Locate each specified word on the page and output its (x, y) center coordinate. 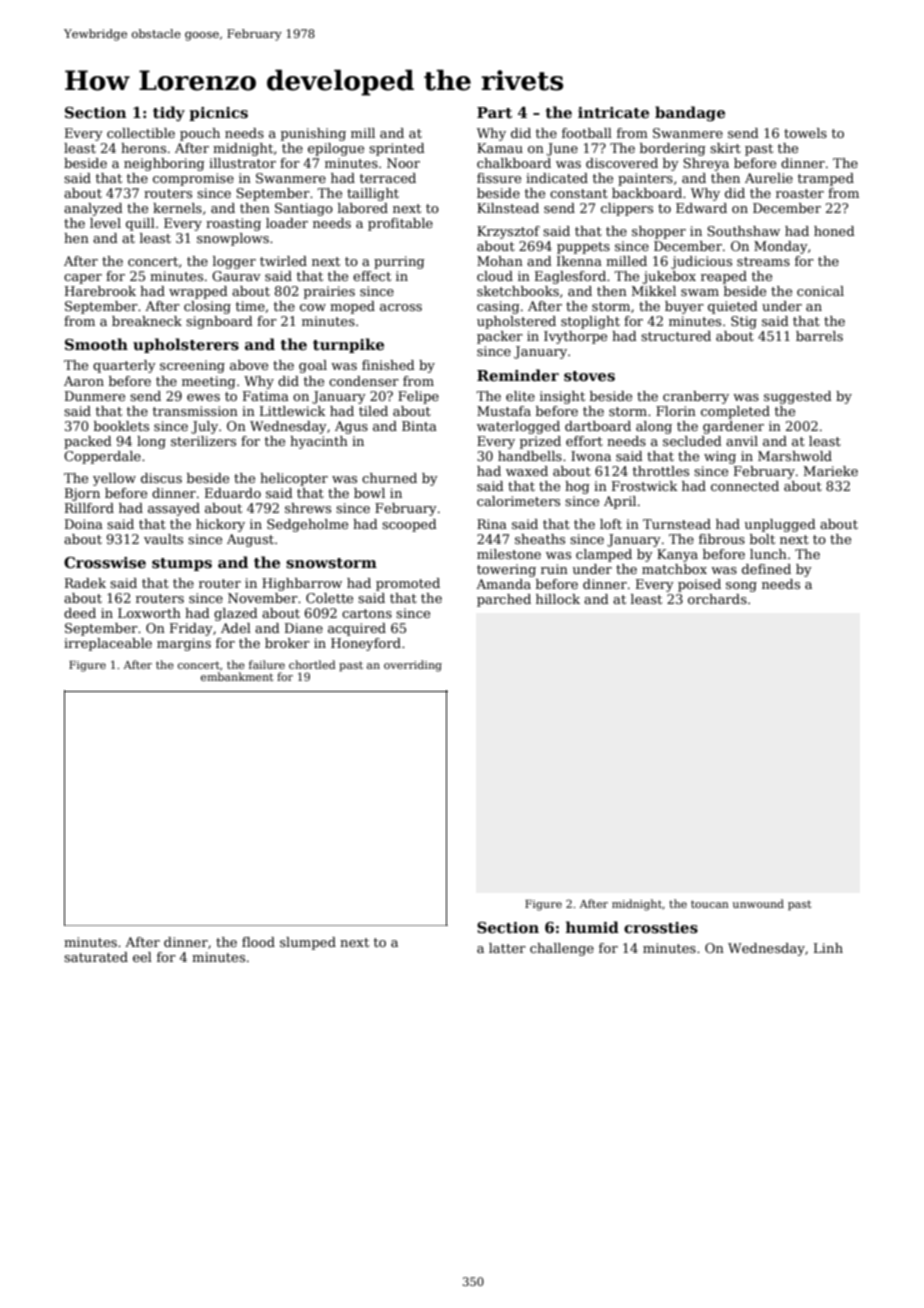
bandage (690, 114)
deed (80, 613)
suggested (798, 397)
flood (258, 942)
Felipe (418, 397)
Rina (492, 524)
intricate (613, 112)
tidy (169, 113)
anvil (742, 441)
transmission (195, 411)
